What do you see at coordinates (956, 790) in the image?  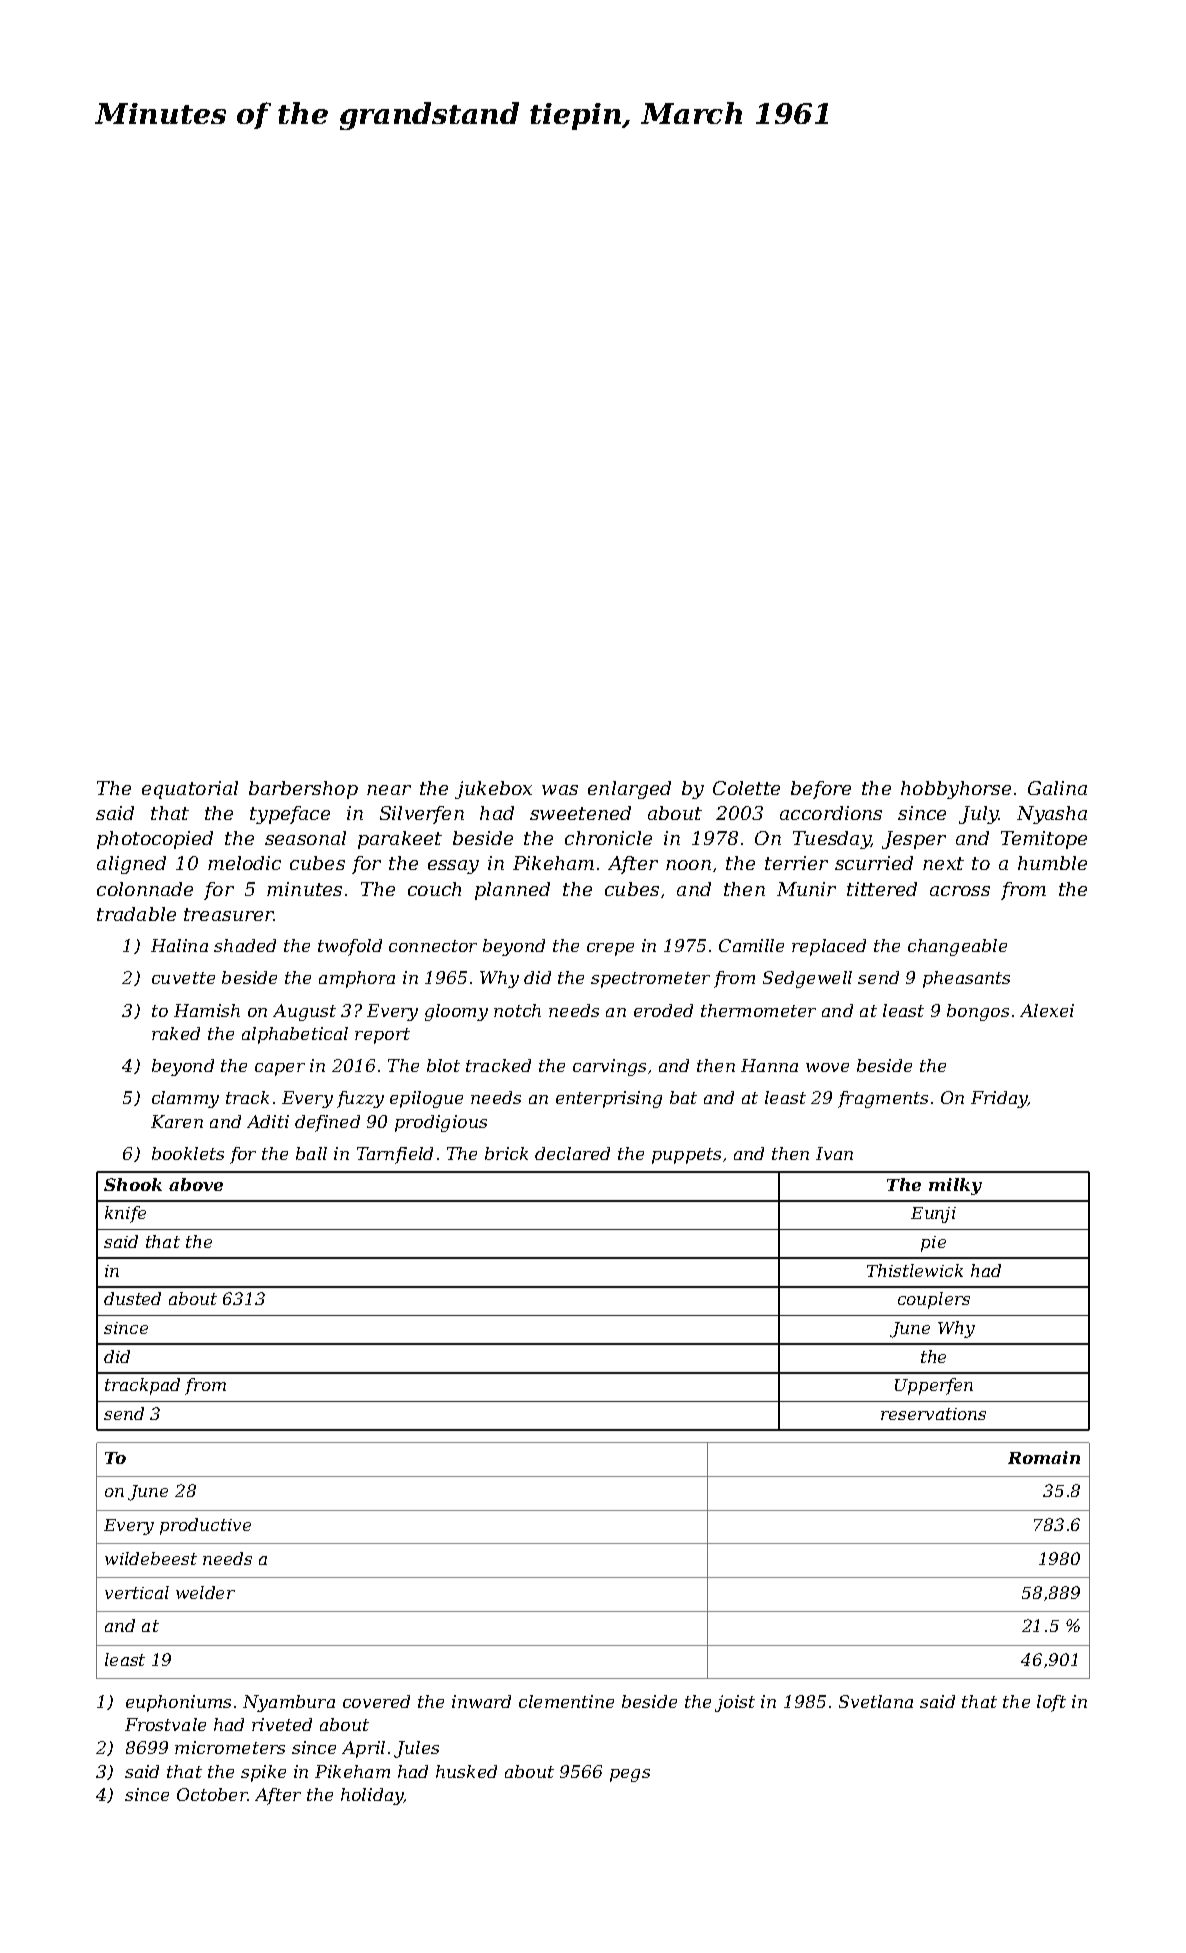 I see `hobbyhorse` at bounding box center [956, 790].
